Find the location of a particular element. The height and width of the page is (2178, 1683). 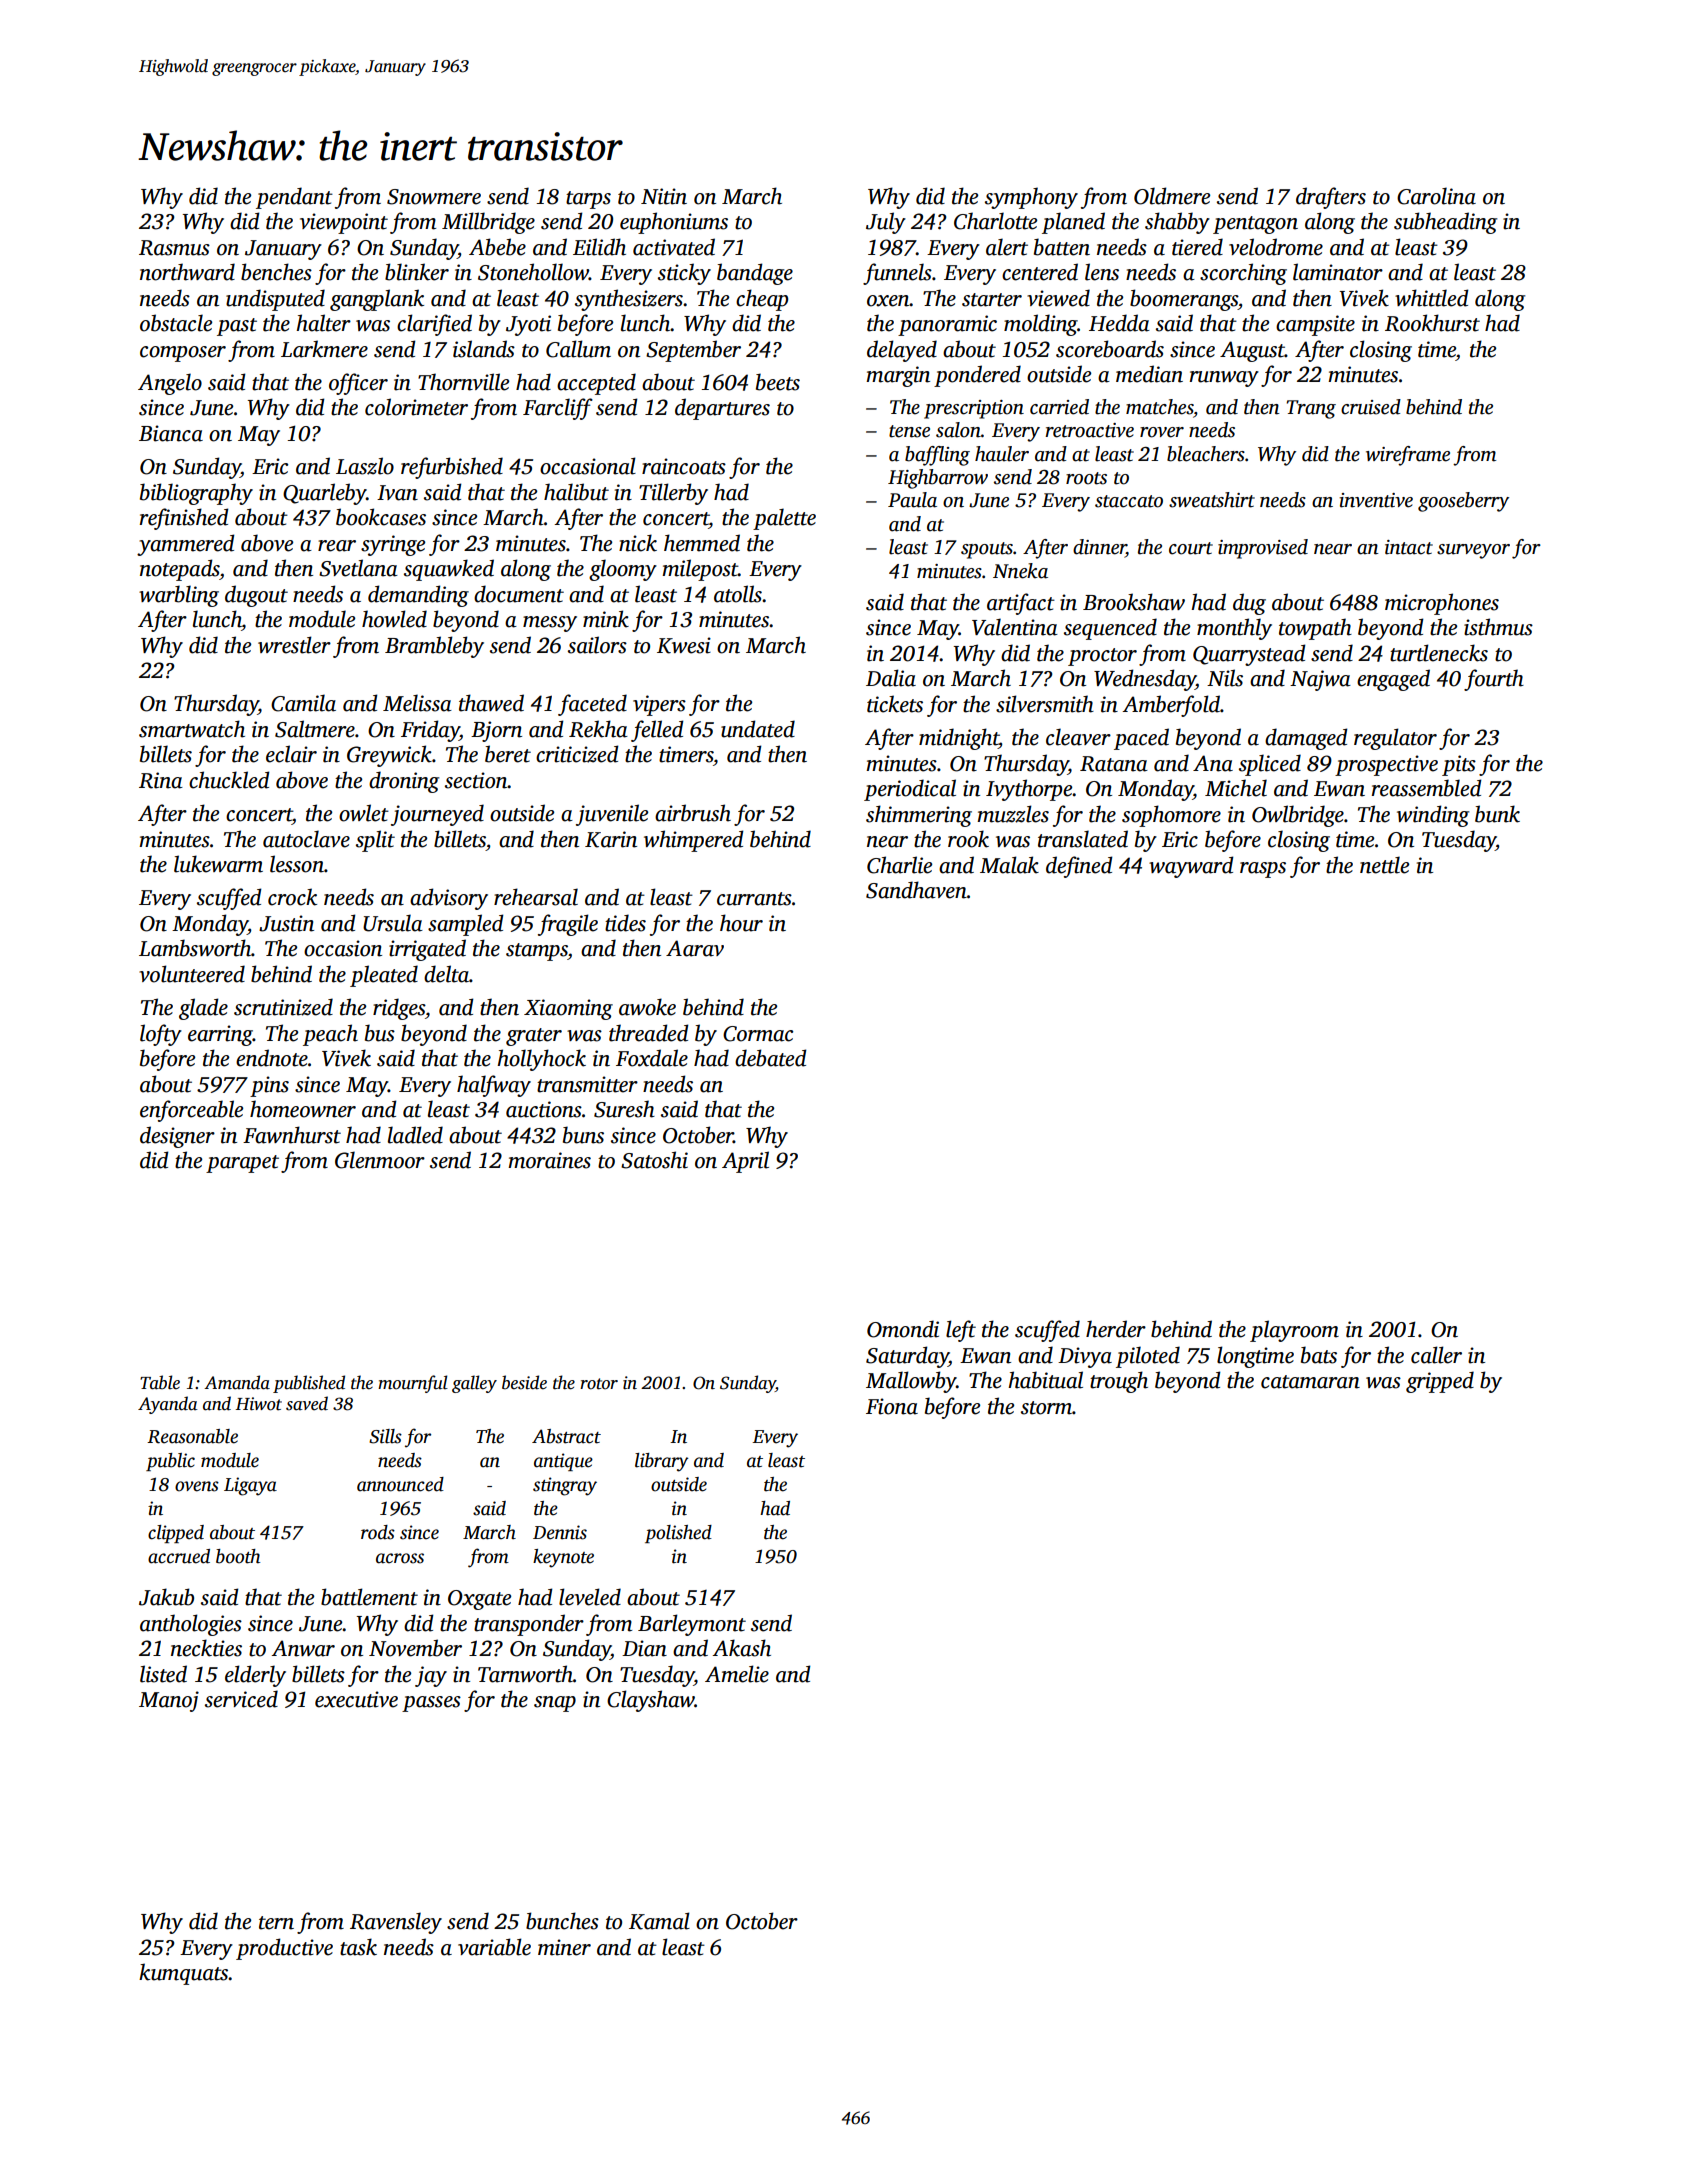

pentagon is located at coordinates (1255, 225).
